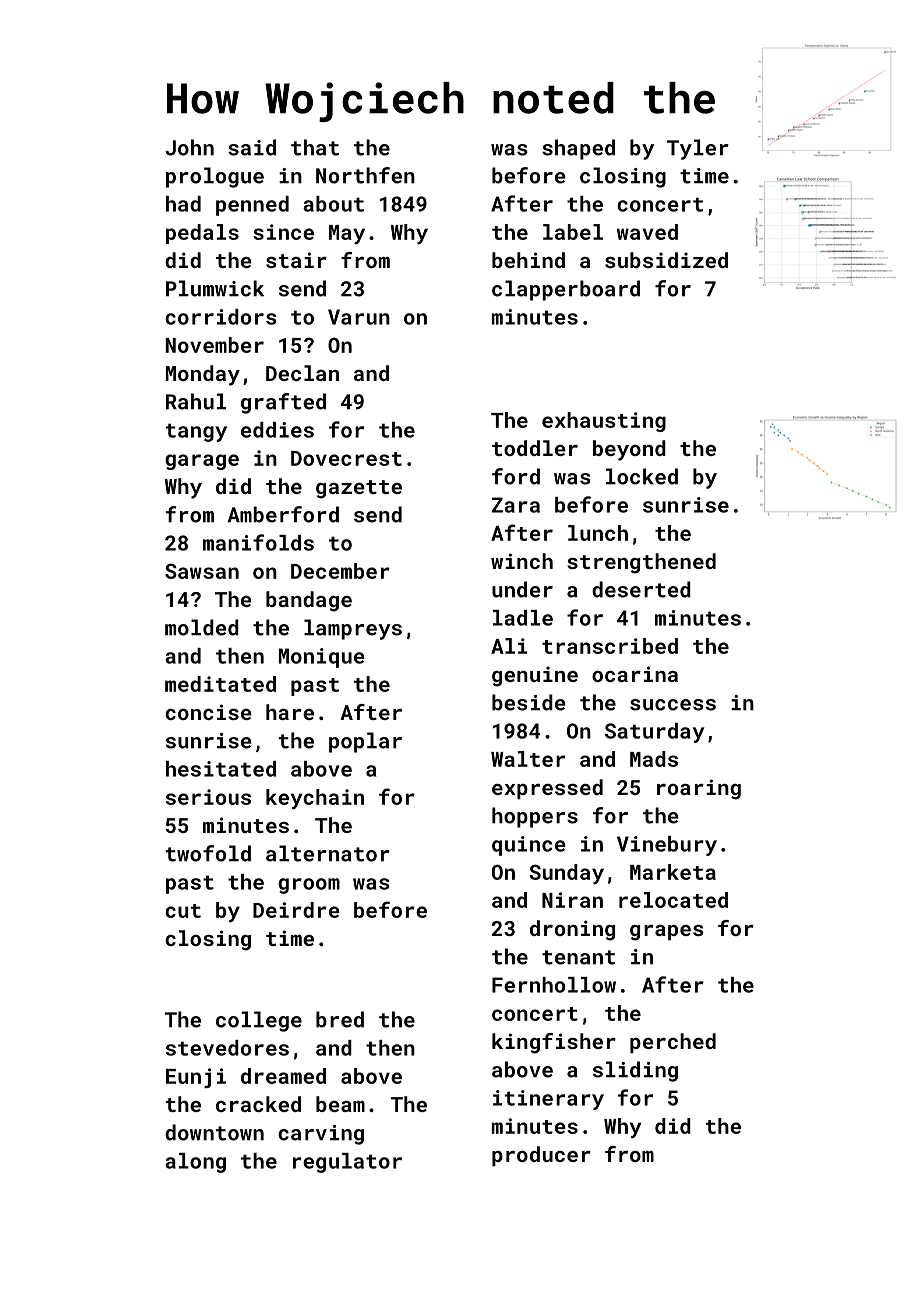 This page has height=1311, width=924. Describe the element at coordinates (359, 489) in the page. I see `gazette` at that location.
